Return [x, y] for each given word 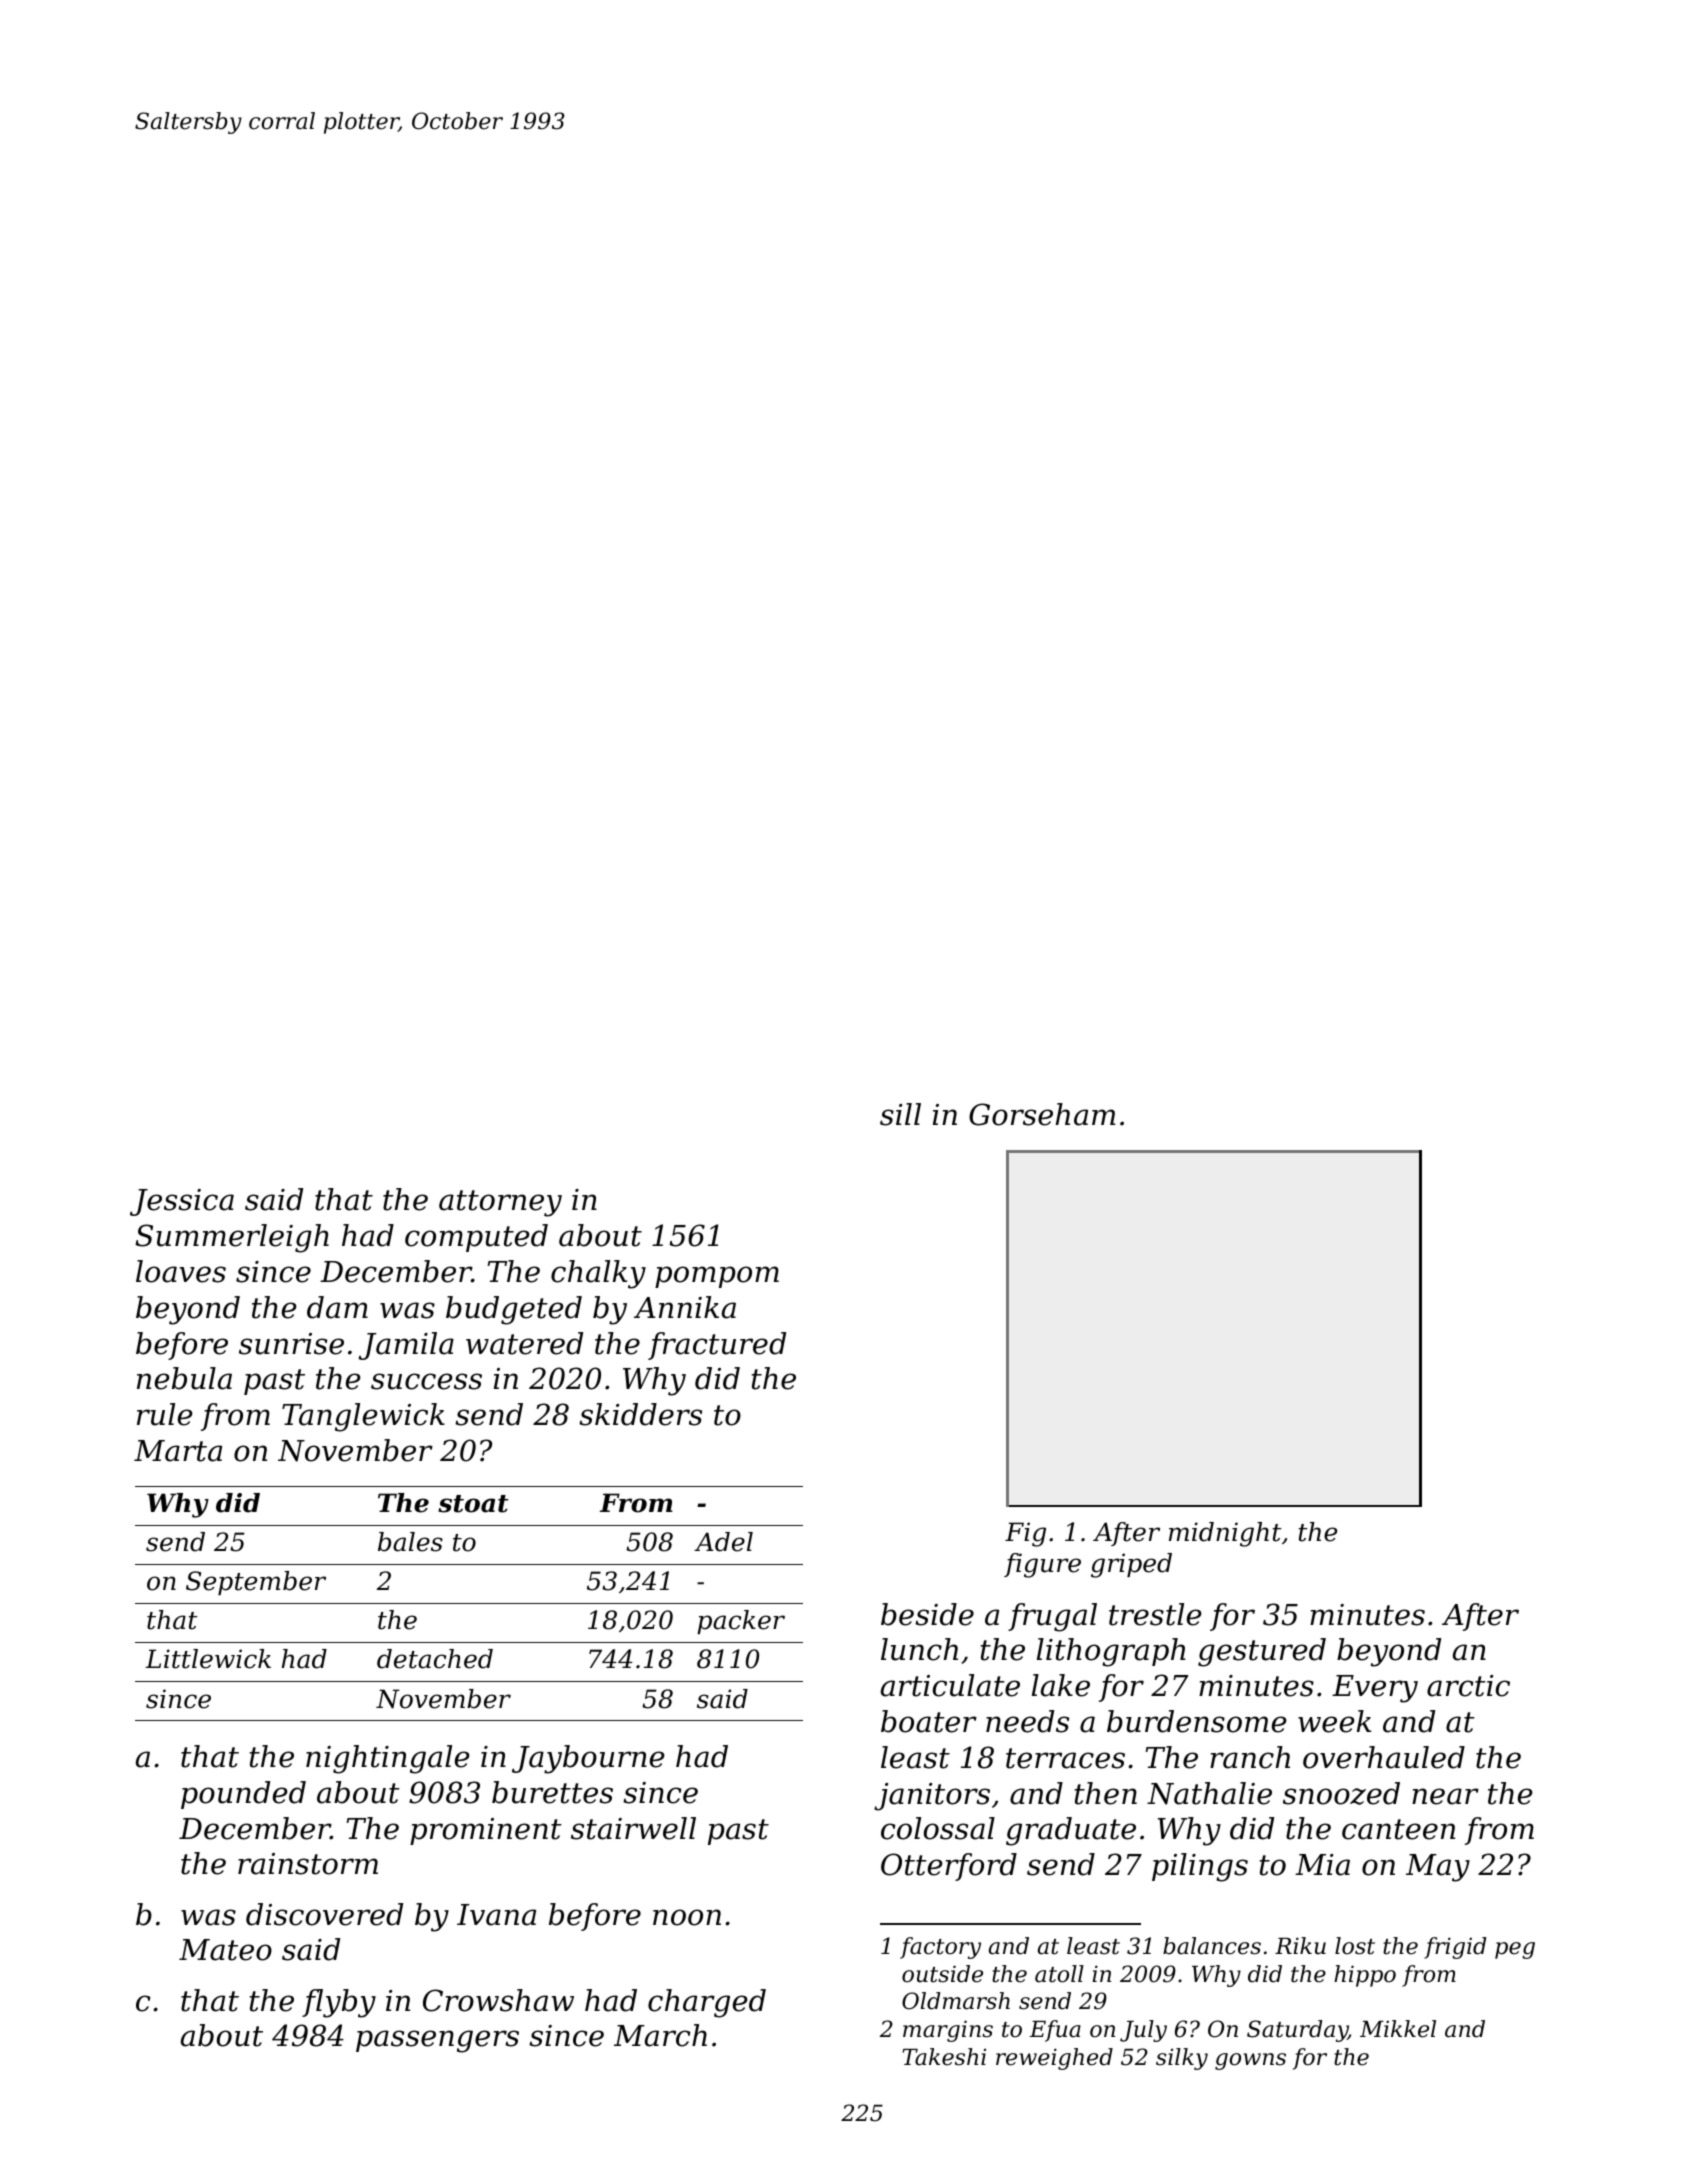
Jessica [182, 1202]
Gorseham [1042, 1114]
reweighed [1054, 2059]
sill [900, 1114]
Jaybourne [588, 1759]
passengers [437, 2041]
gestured [1262, 1652]
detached [435, 1659]
